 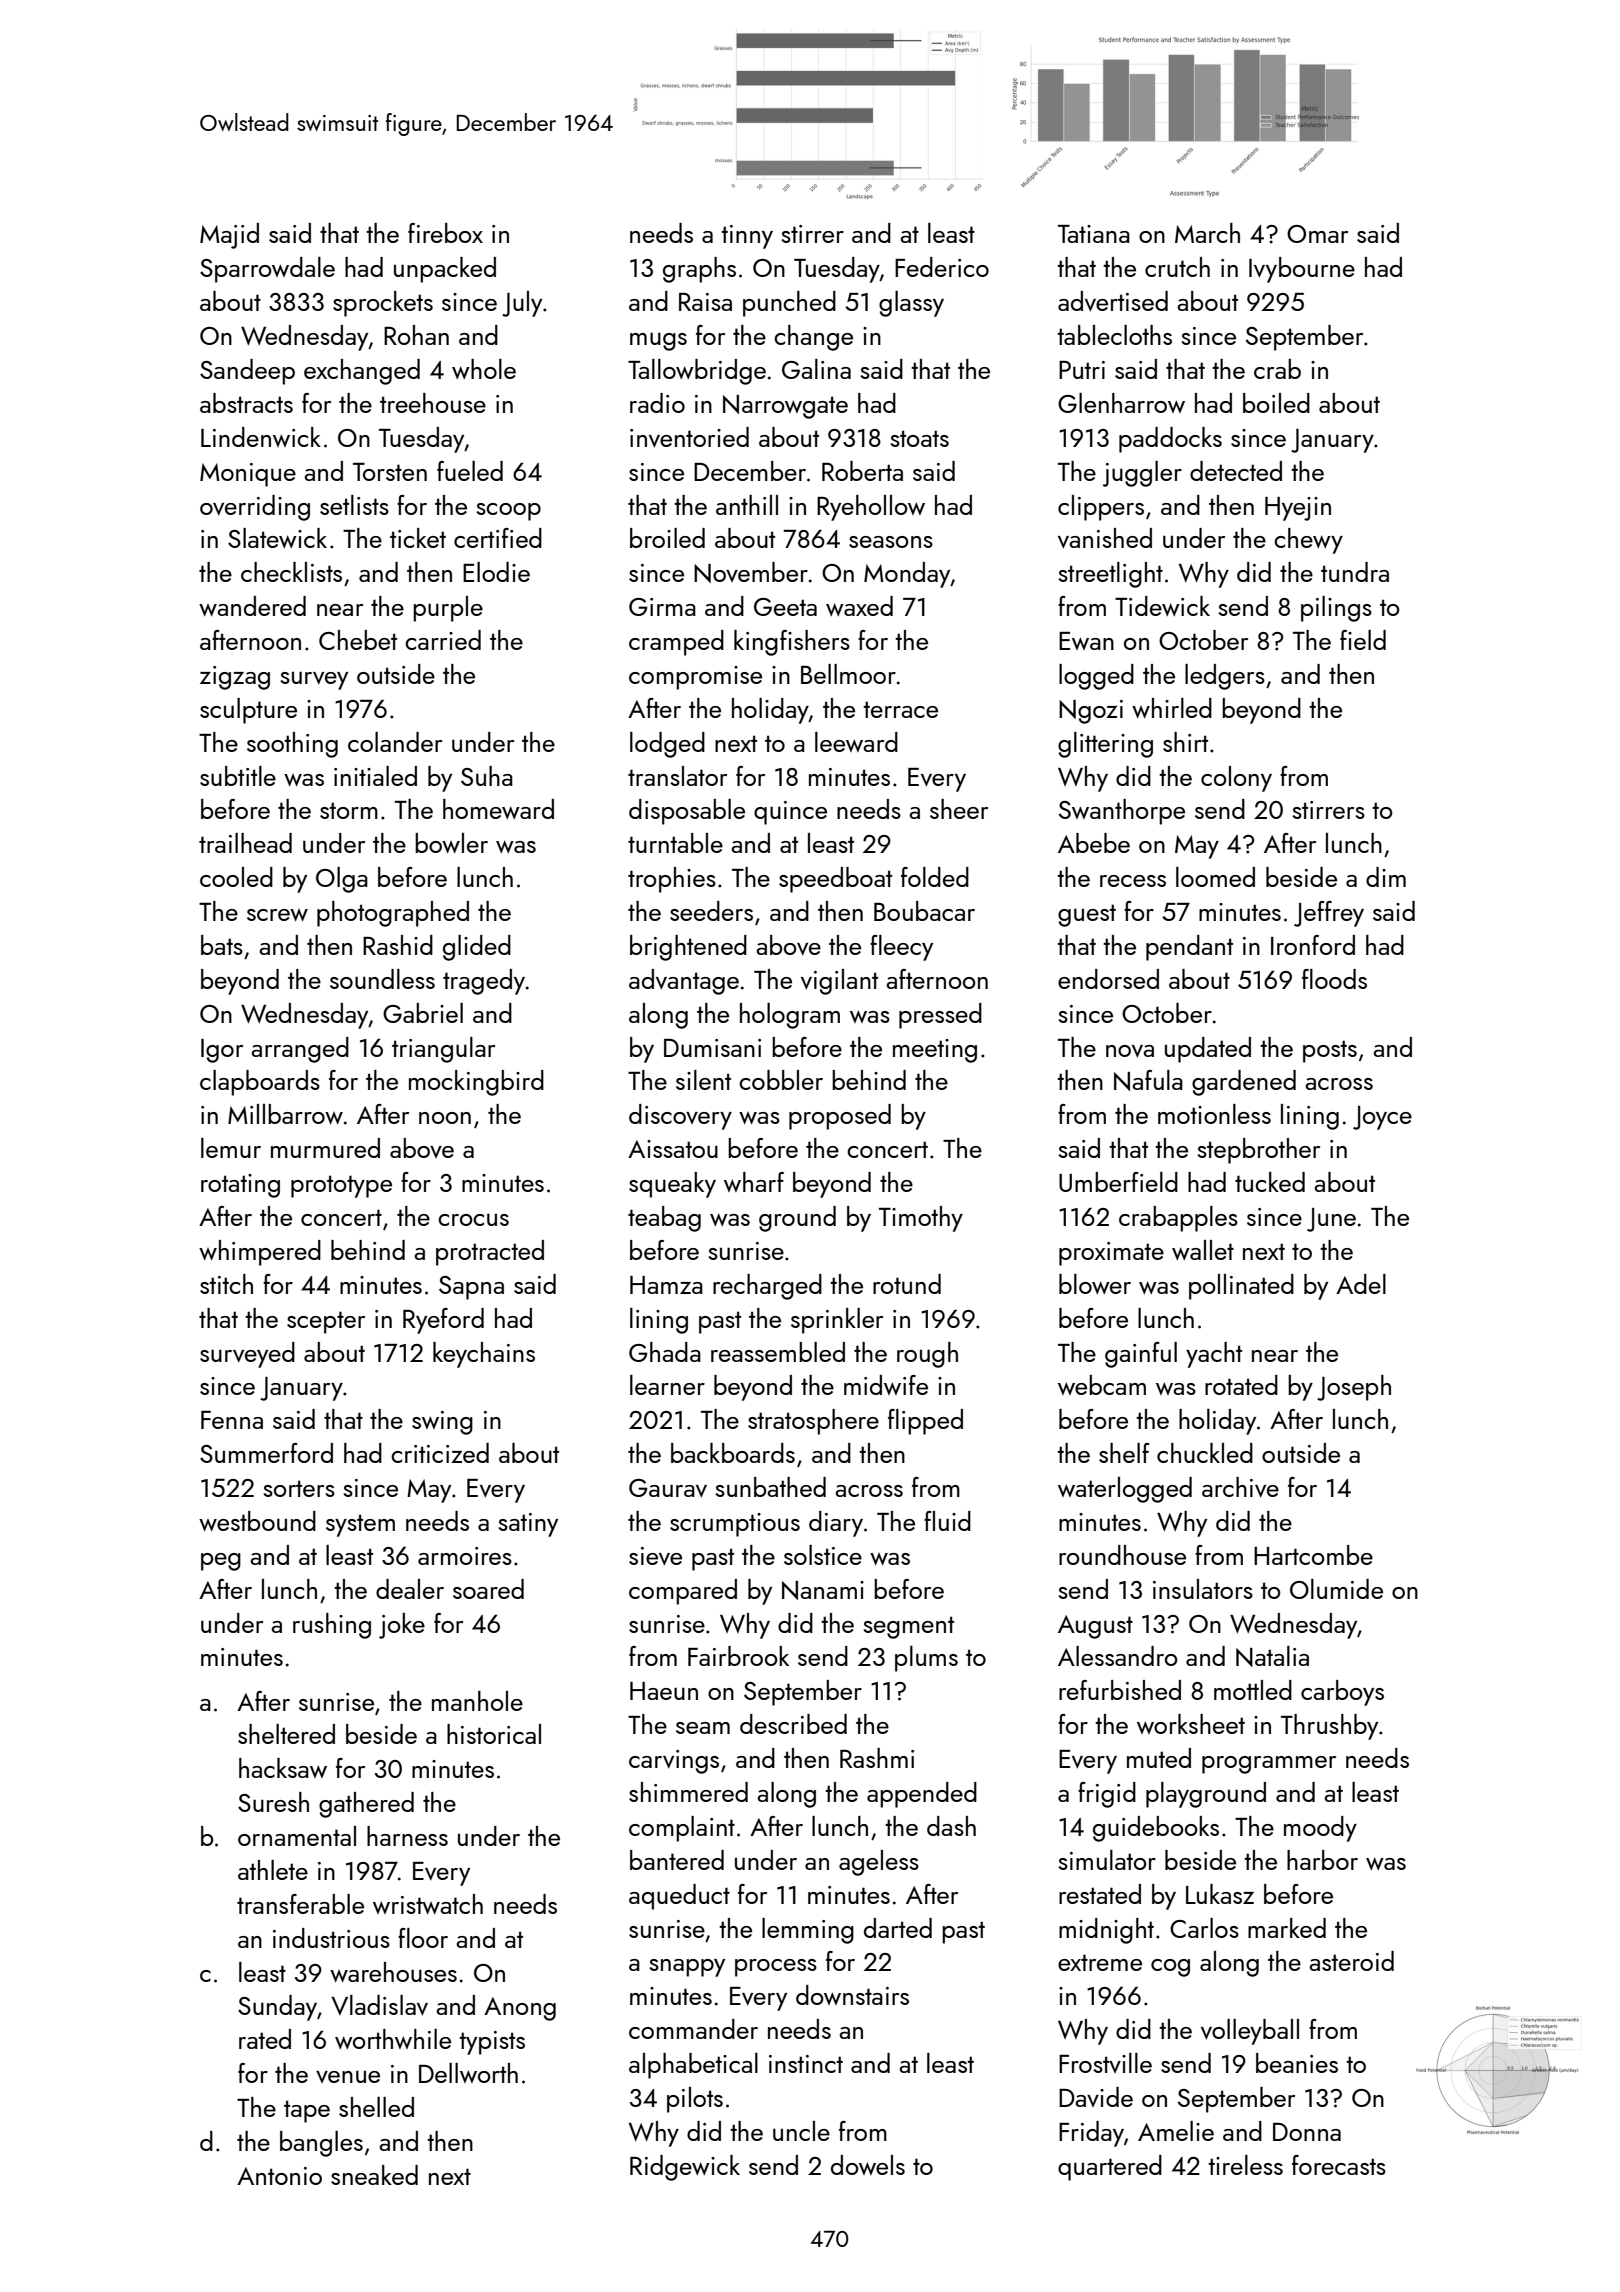 What do you see at coordinates (442, 1423) in the screenshot?
I see `swing` at bounding box center [442, 1423].
